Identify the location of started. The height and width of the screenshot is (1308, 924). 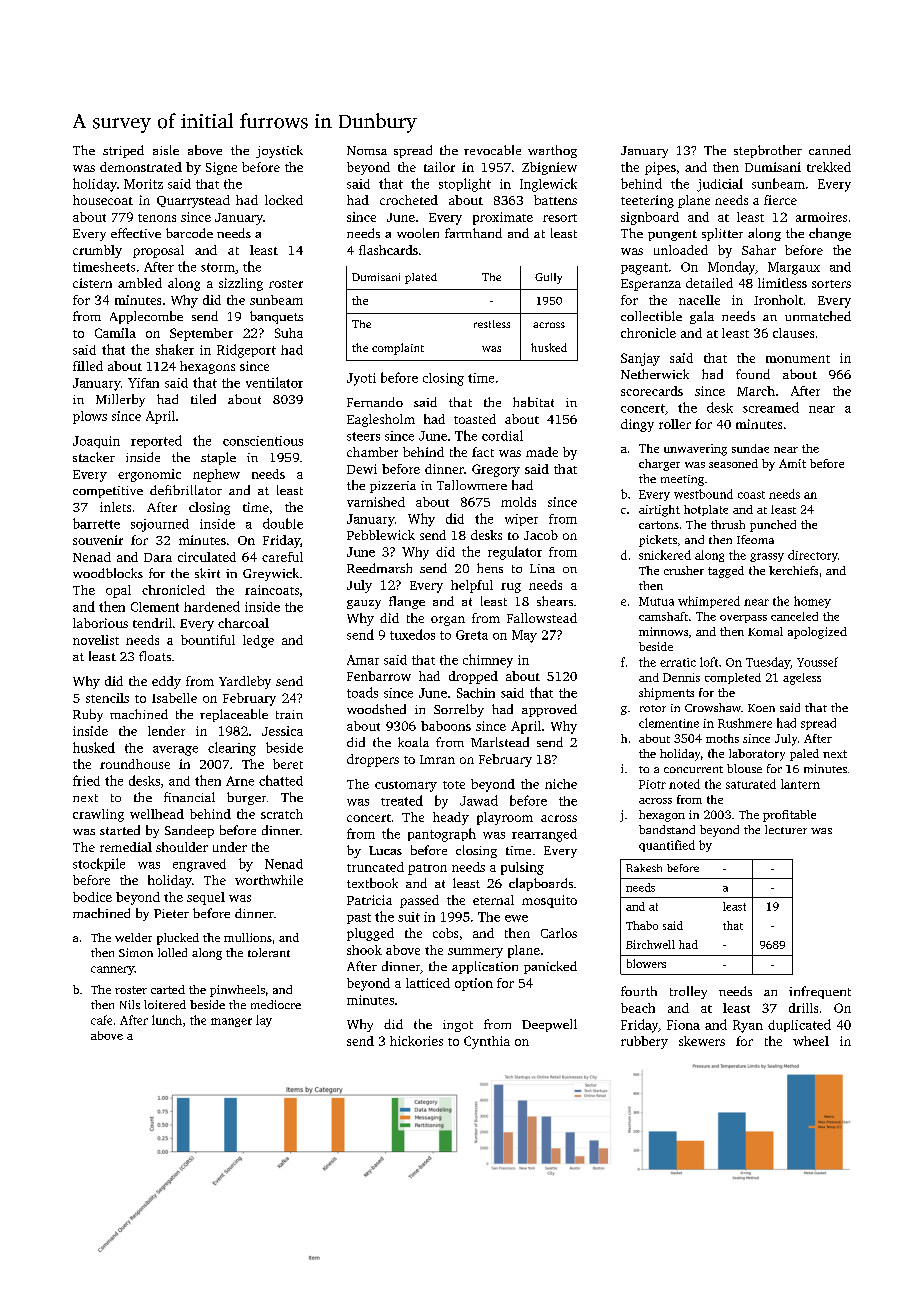
(120, 830).
